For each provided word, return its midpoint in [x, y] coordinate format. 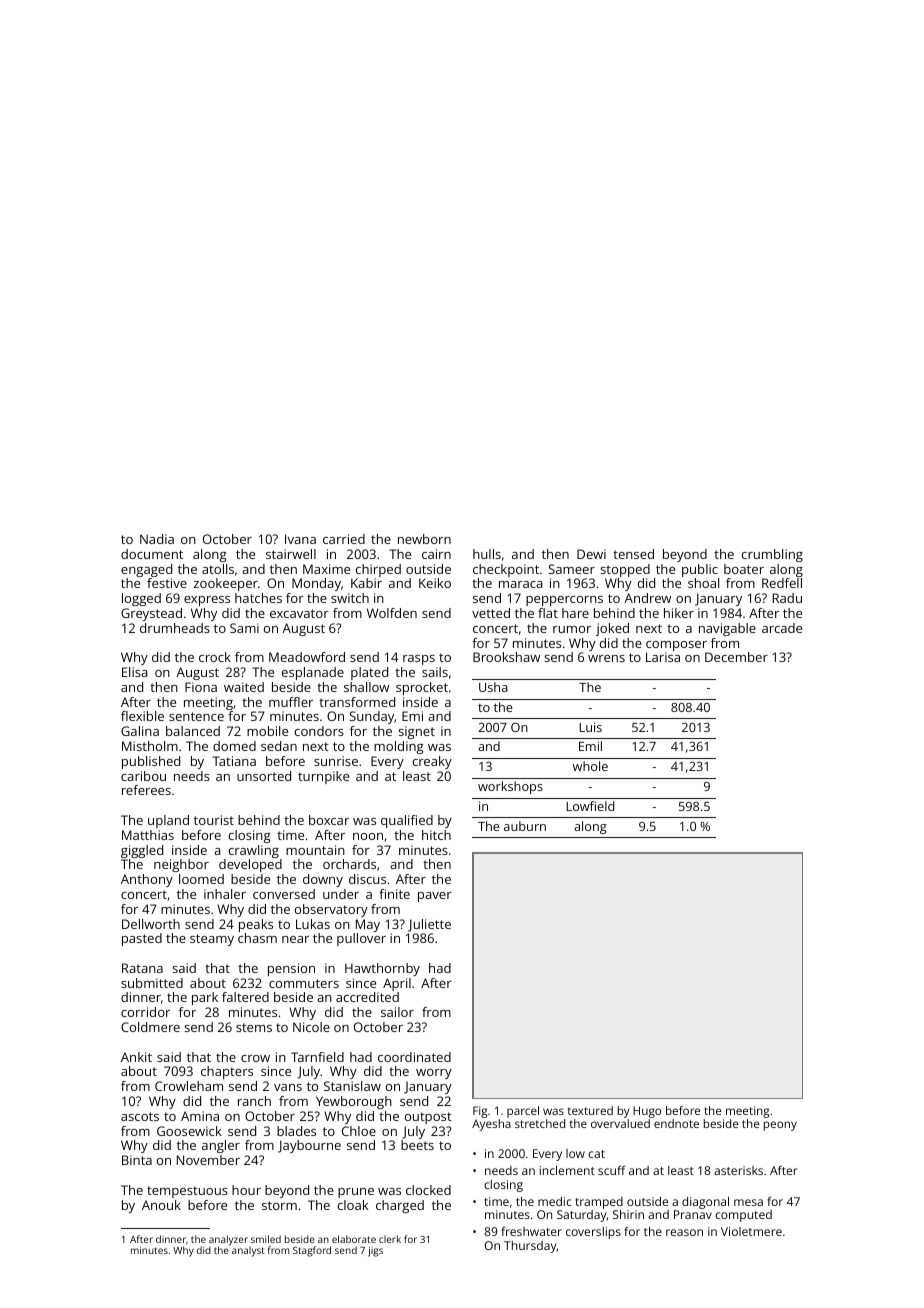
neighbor [181, 865]
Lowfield [590, 806]
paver [435, 897]
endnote [676, 1123]
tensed [633, 554]
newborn [424, 539]
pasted [142, 939]
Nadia [157, 539]
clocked [428, 1190]
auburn [525, 826]
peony [780, 1126]
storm [279, 1205]
